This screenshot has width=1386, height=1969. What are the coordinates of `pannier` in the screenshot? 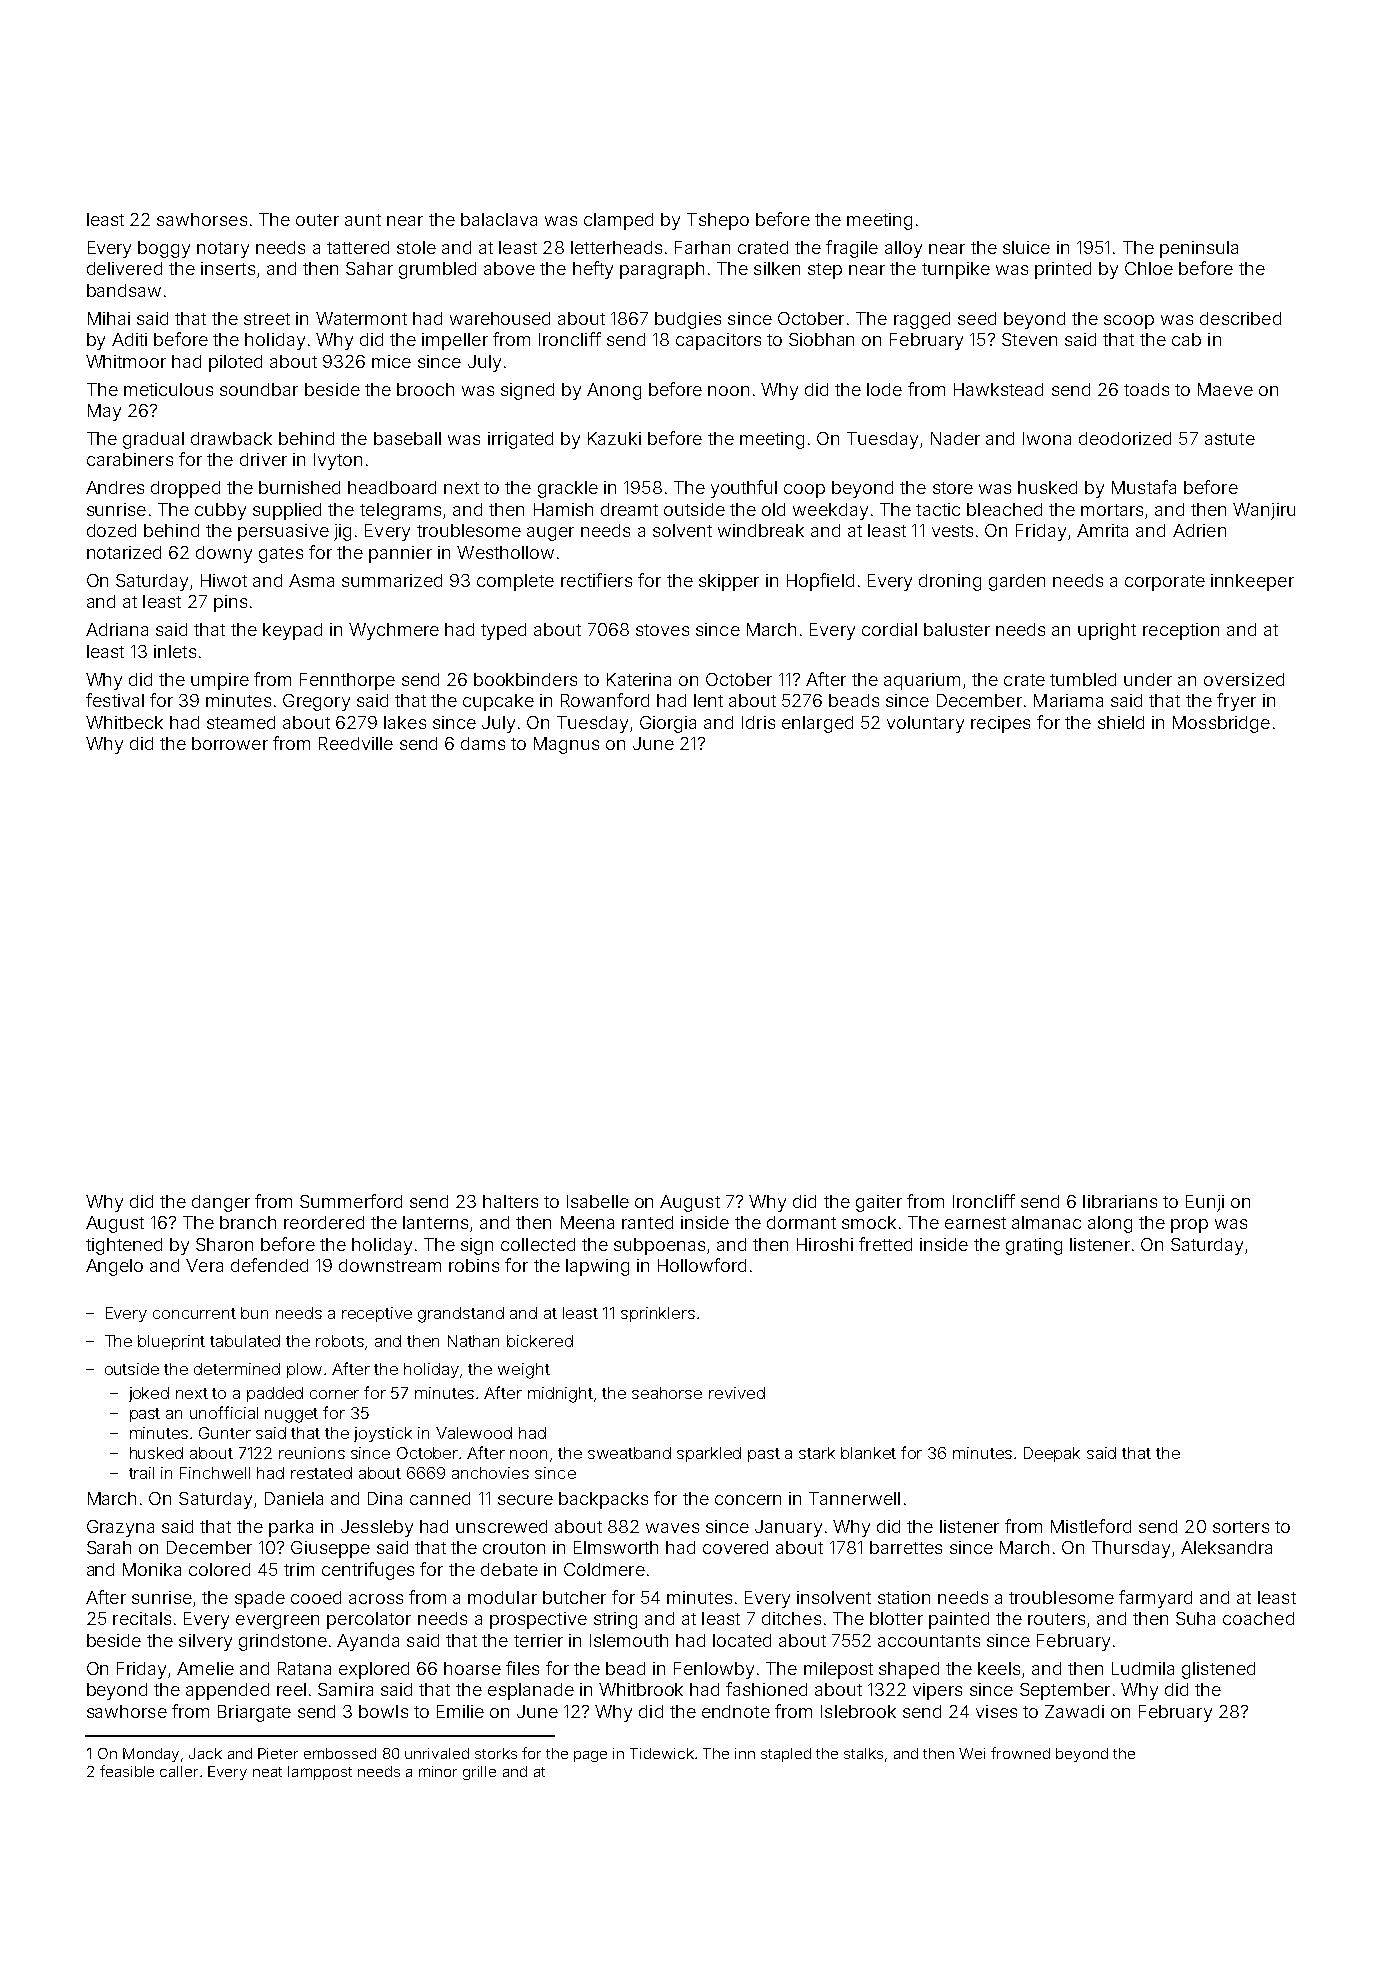 It's located at (400, 554).
